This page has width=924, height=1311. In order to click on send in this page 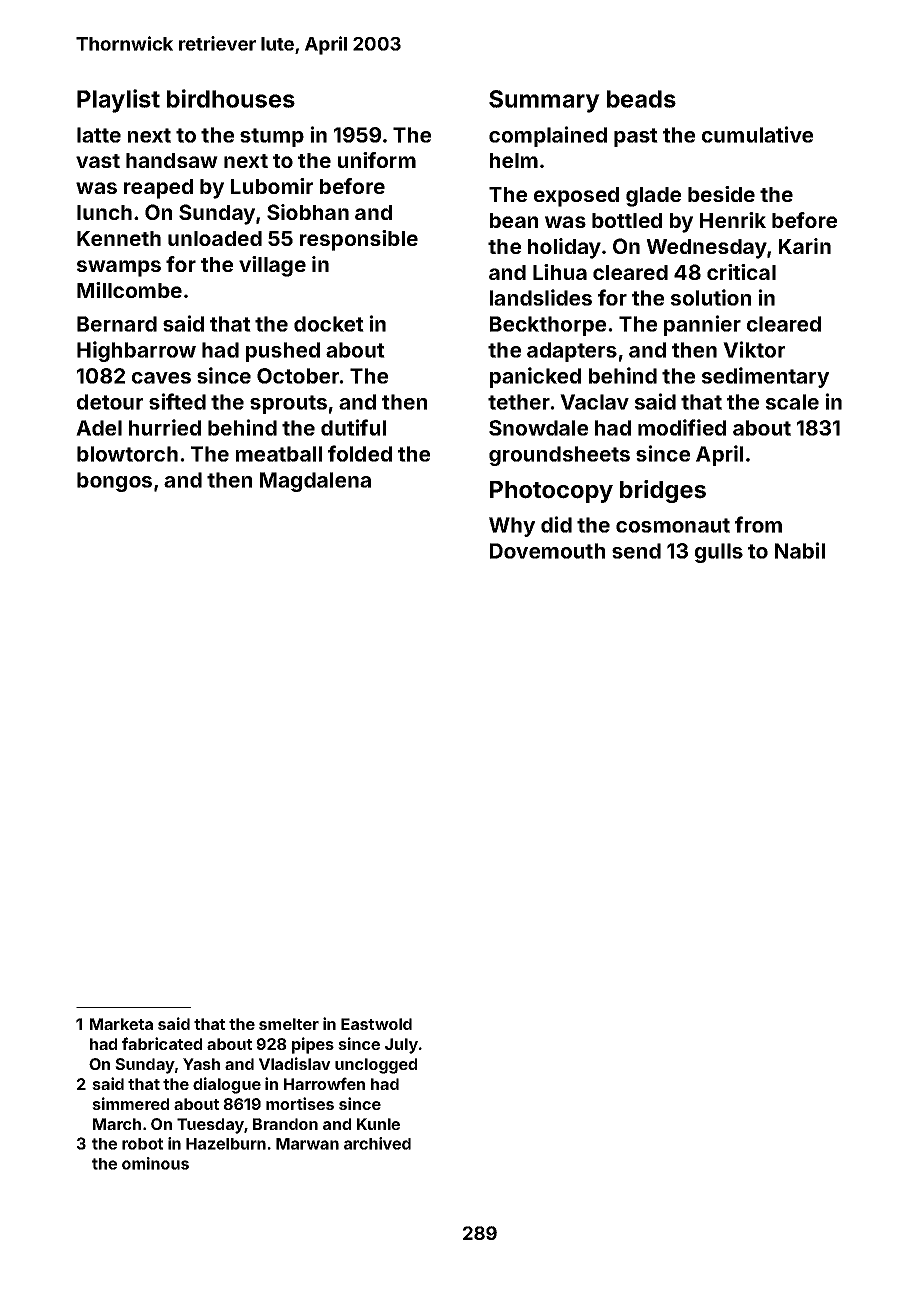, I will do `click(636, 551)`.
